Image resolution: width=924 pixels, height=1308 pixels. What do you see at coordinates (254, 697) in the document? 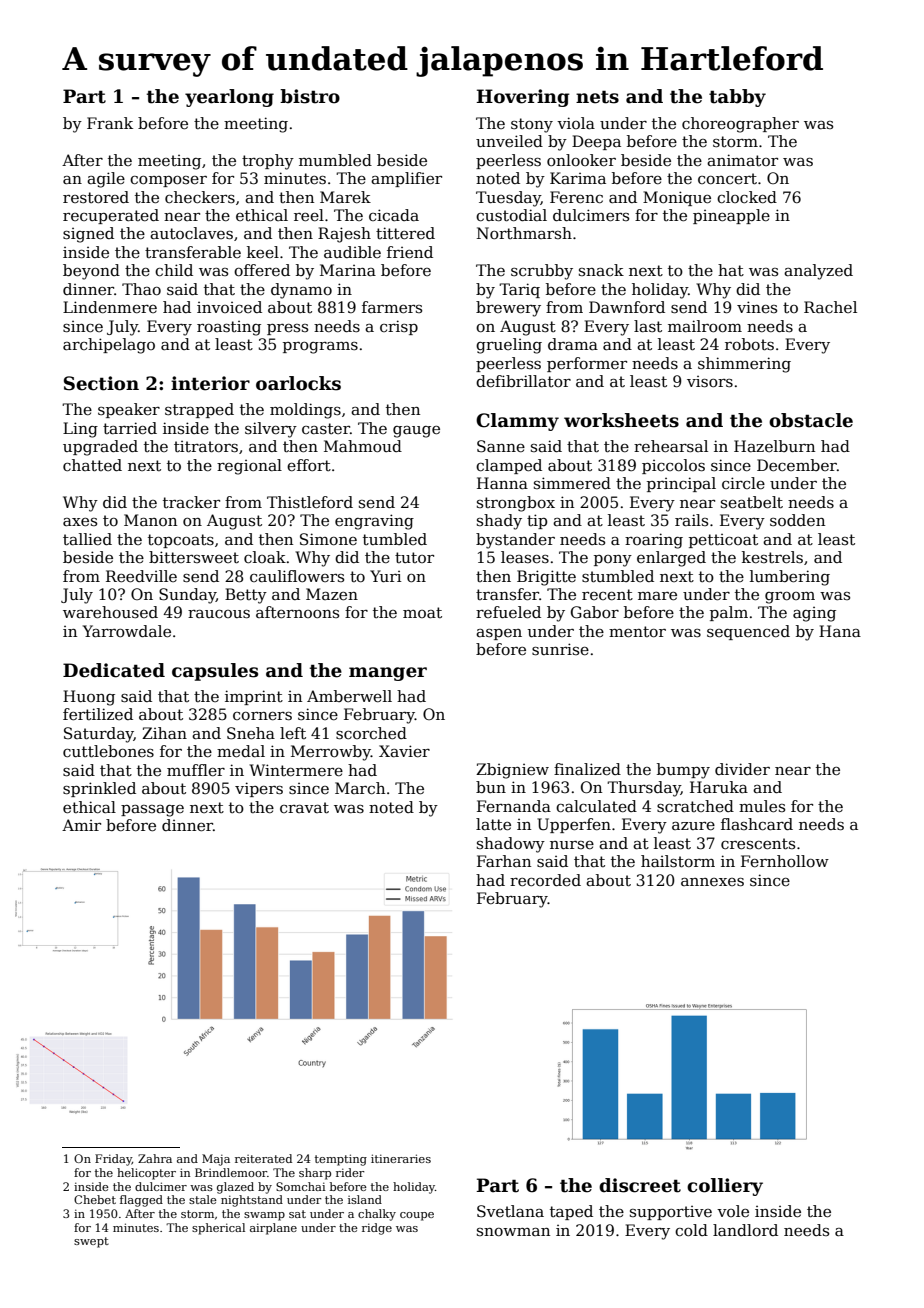
I see `imprint` at bounding box center [254, 697].
